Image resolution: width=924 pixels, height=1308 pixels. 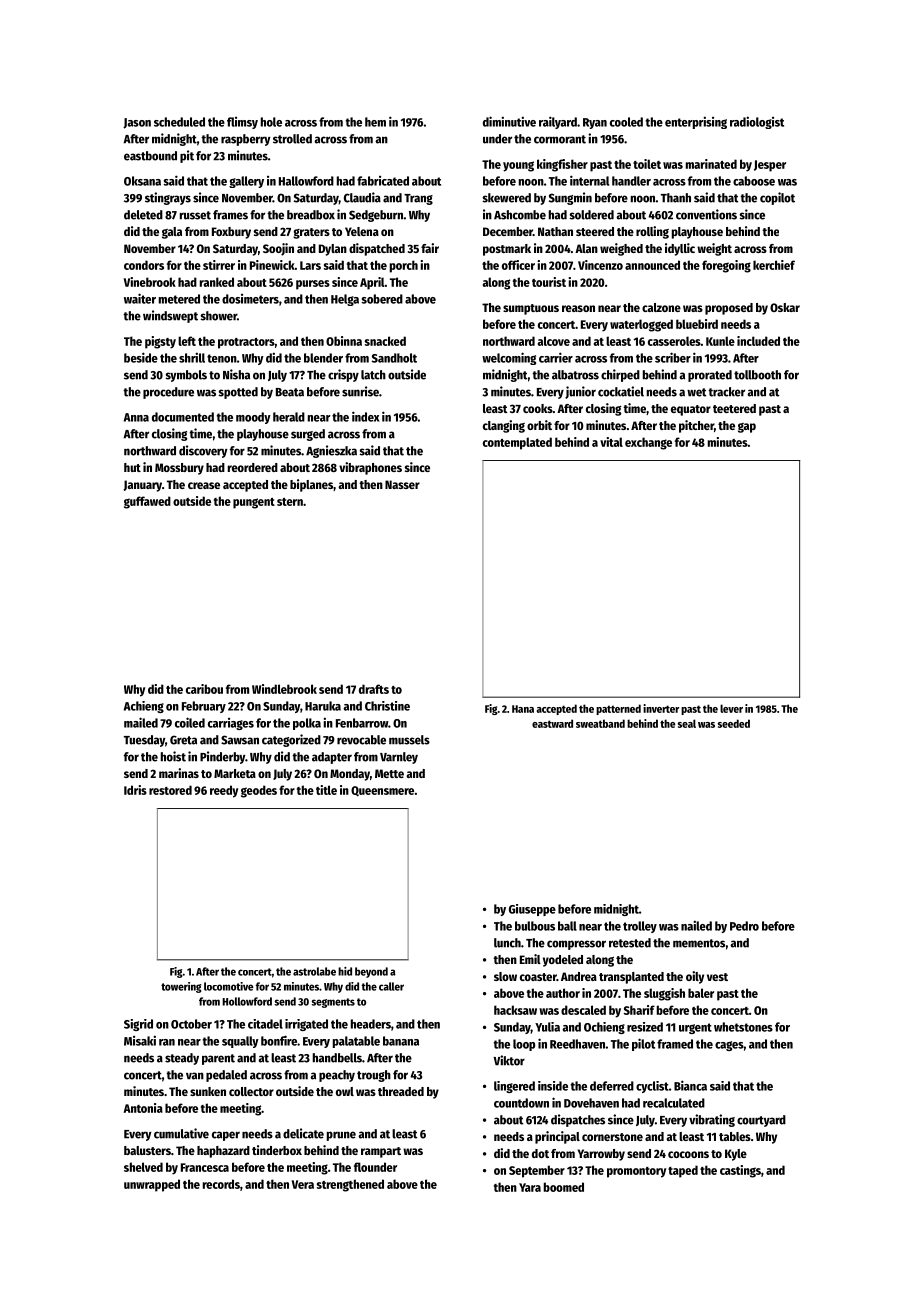 I want to click on lever, so click(x=731, y=708).
